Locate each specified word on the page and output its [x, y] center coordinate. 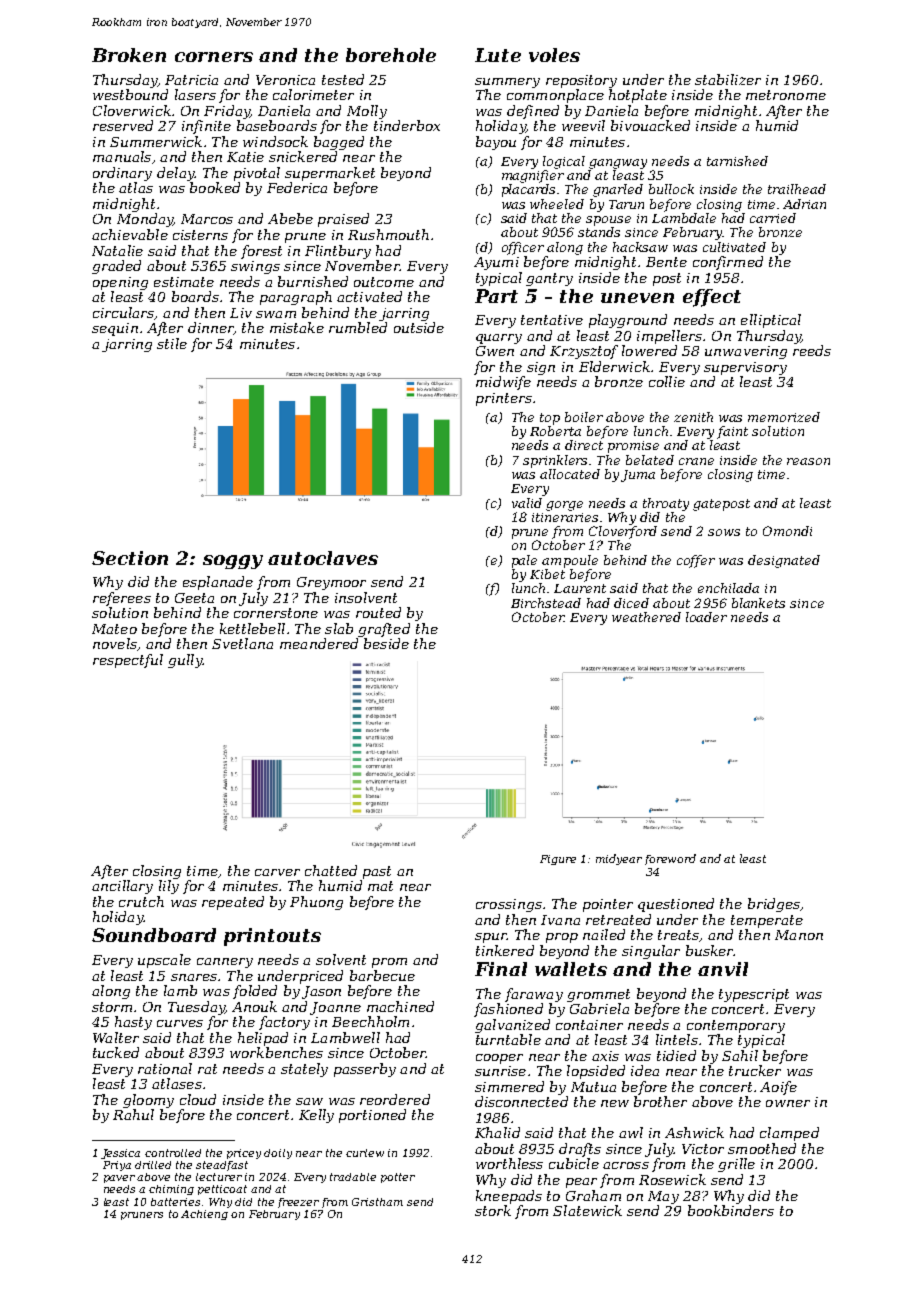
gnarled [618, 190]
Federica [297, 187]
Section [130, 558]
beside [386, 643]
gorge [564, 506]
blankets [758, 603]
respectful [128, 661]
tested [343, 79]
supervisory [745, 368]
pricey [244, 1154]
